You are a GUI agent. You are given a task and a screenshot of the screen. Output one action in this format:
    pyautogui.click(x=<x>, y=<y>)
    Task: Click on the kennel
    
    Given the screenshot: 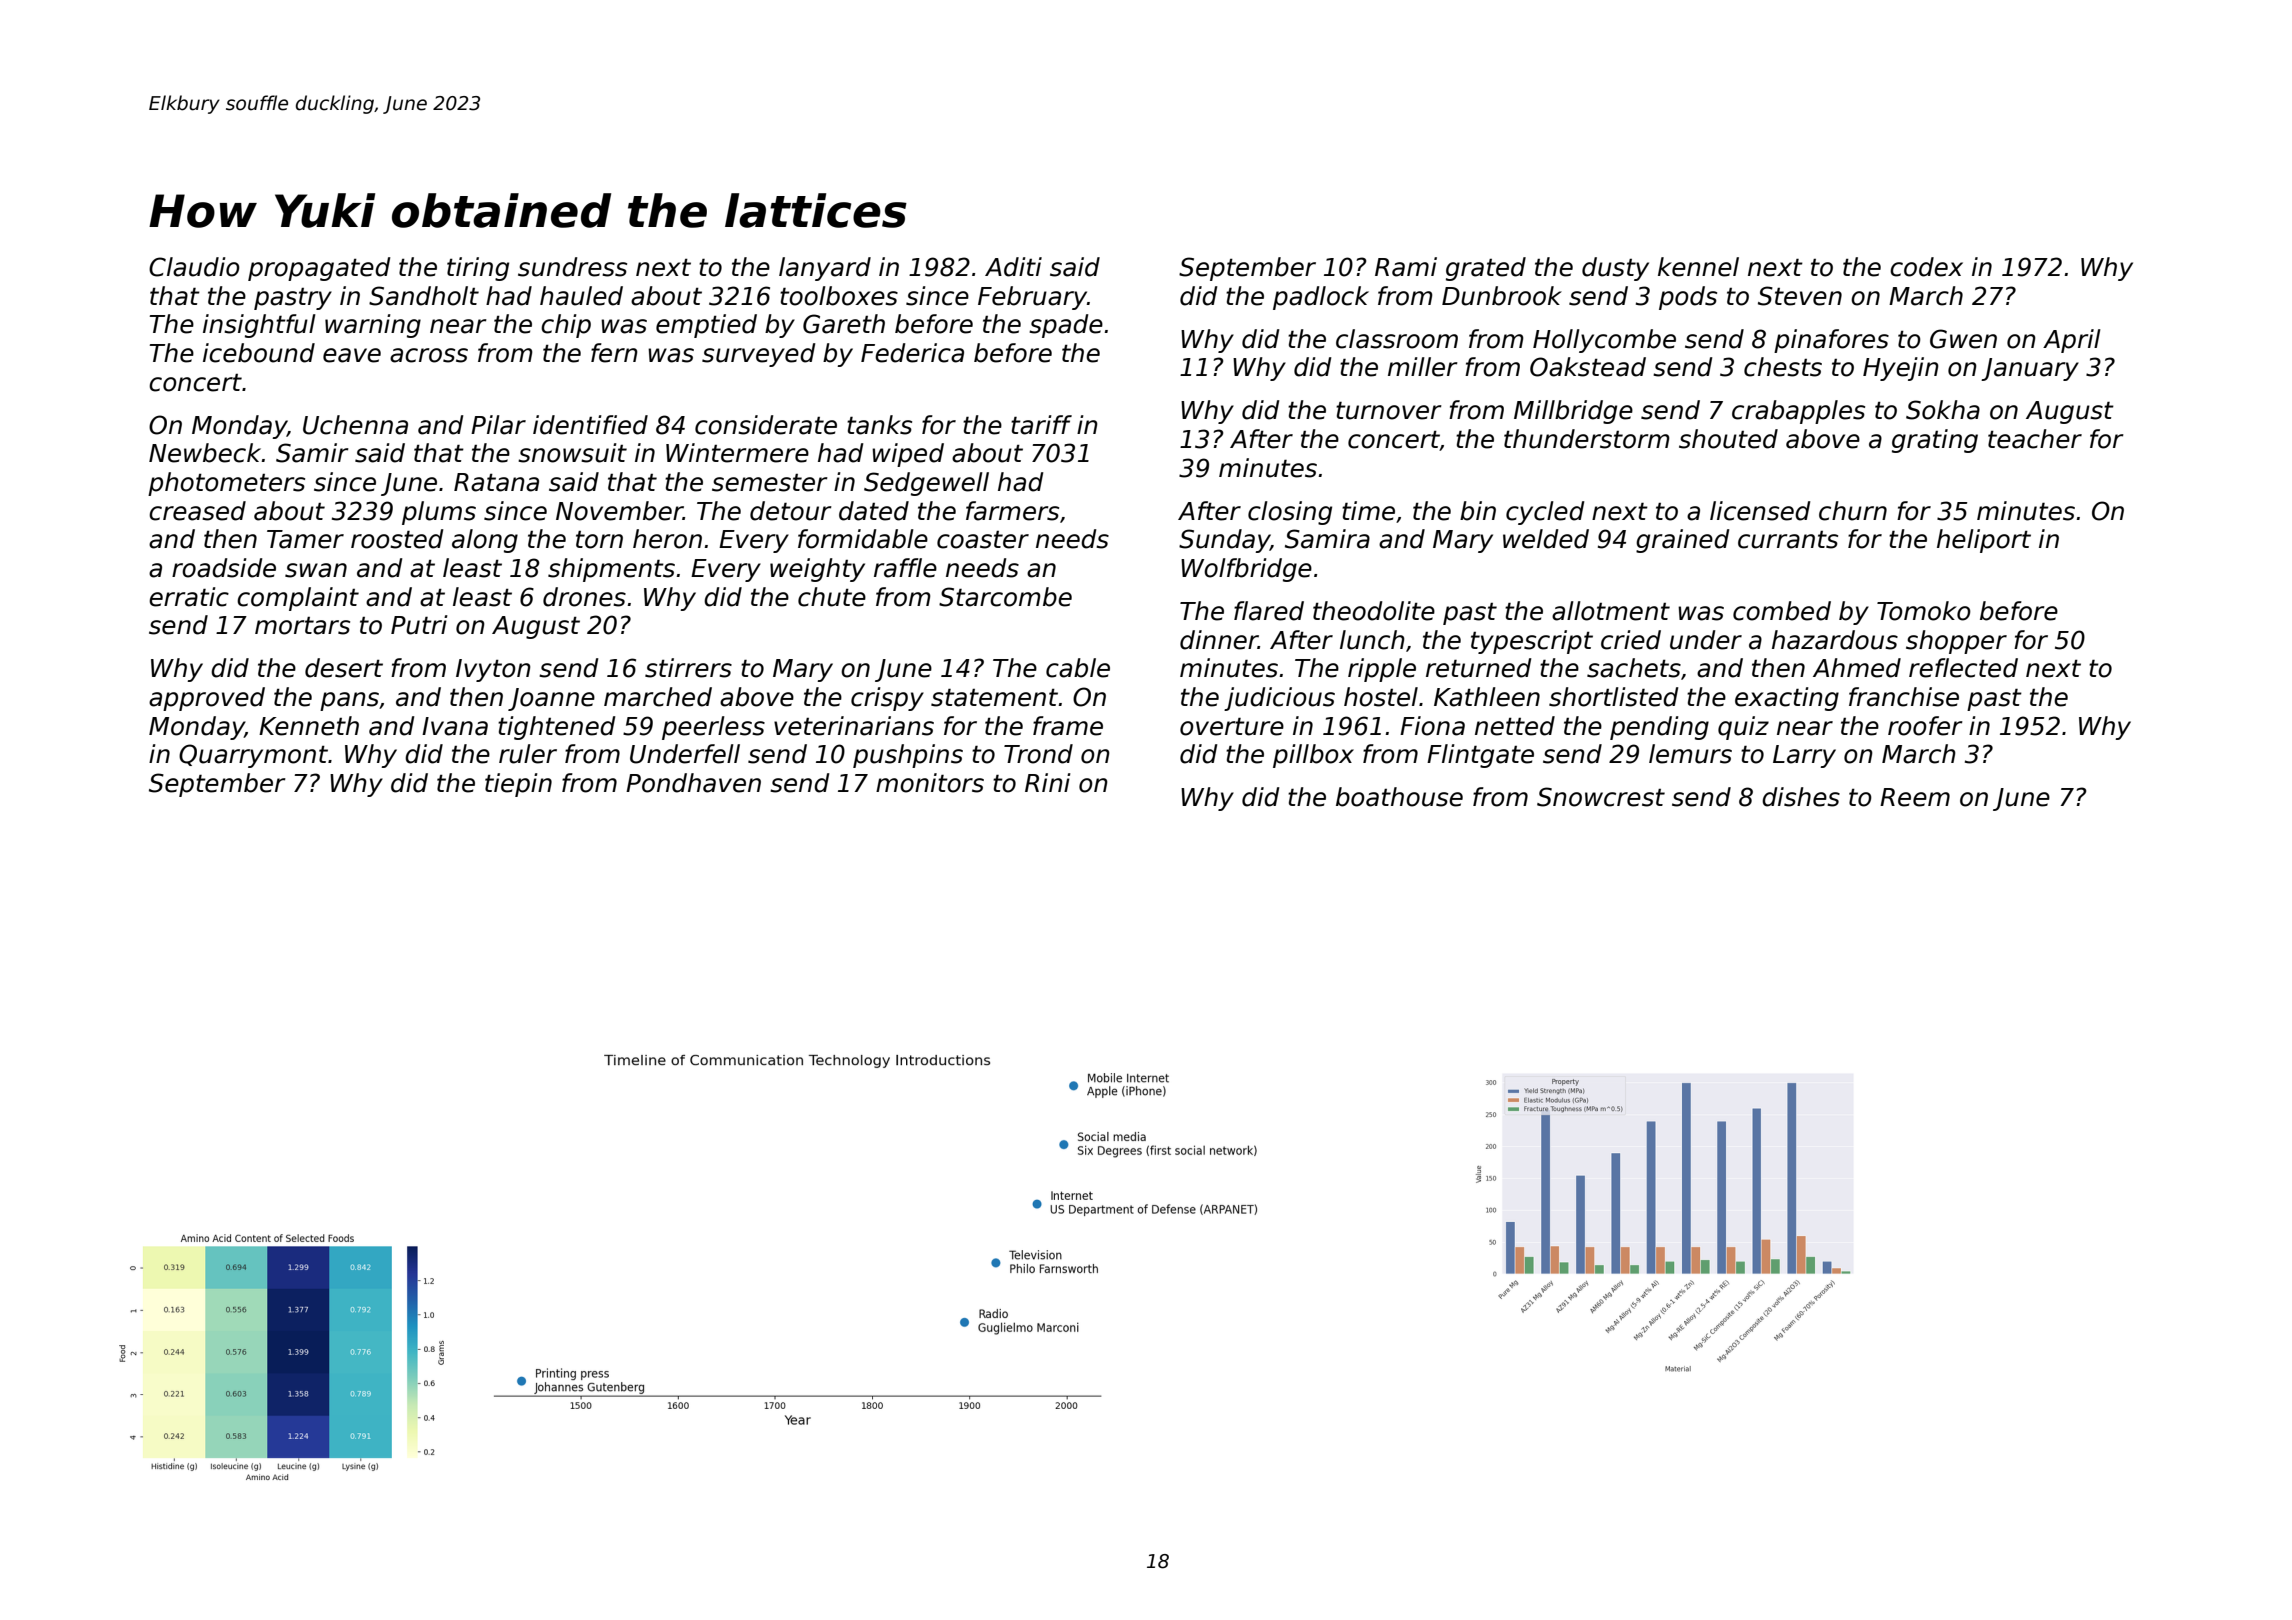 What is the action you would take?
    pyautogui.click(x=1698, y=267)
